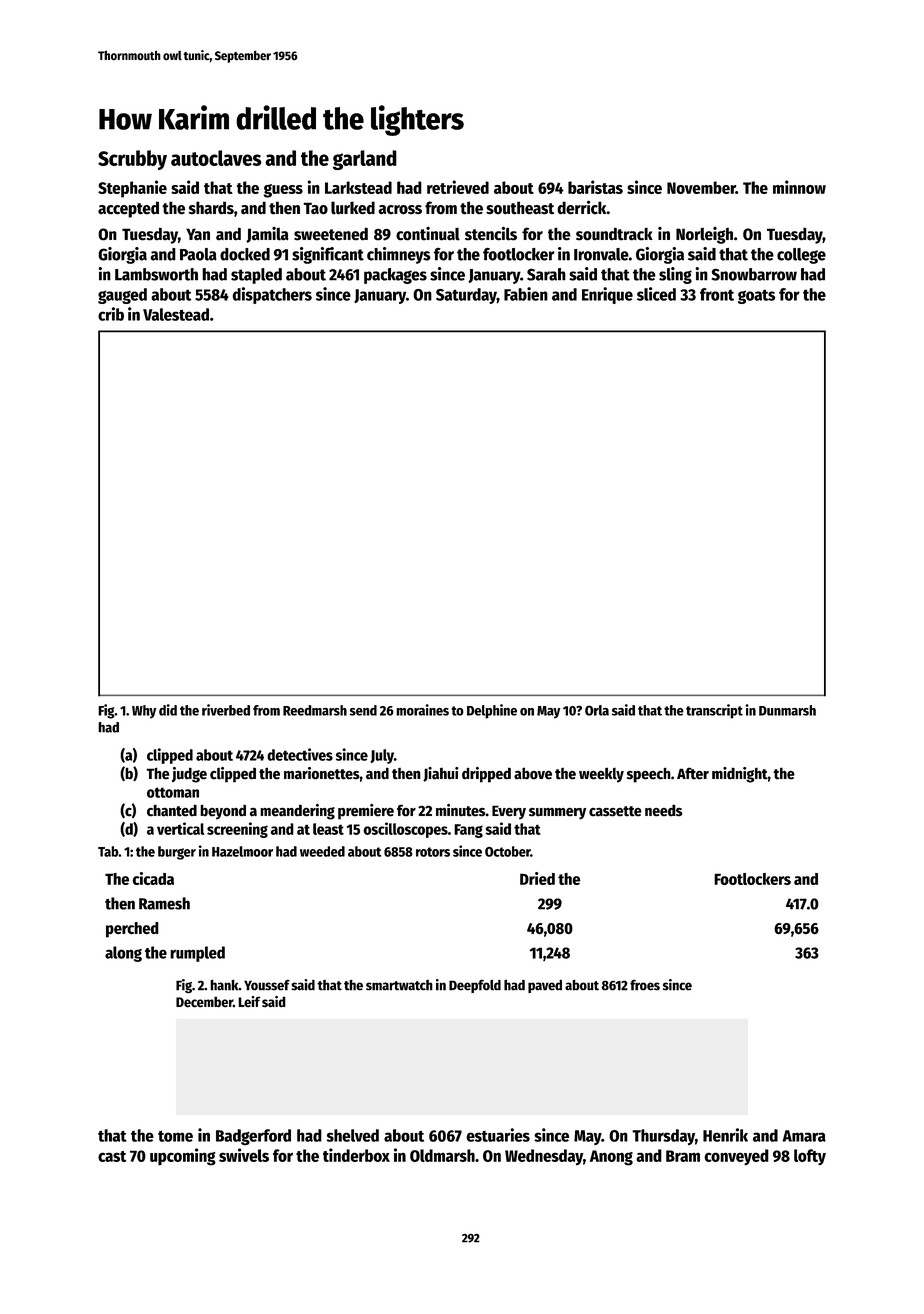 The height and width of the document is (1314, 924). What do you see at coordinates (399, 985) in the document?
I see `smartwatch` at bounding box center [399, 985].
